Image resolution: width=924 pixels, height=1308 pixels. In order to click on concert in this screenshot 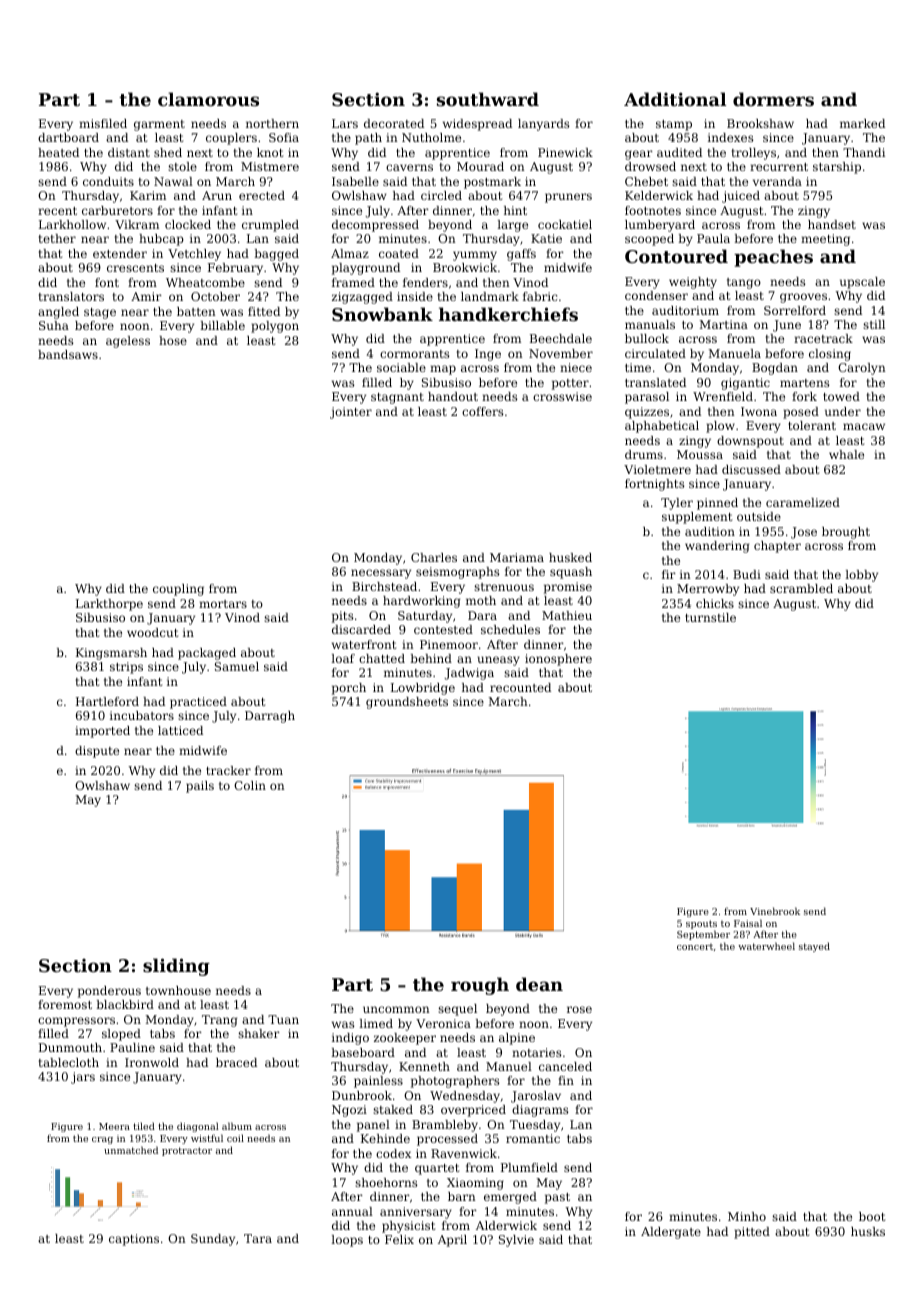, I will do `click(695, 946)`.
